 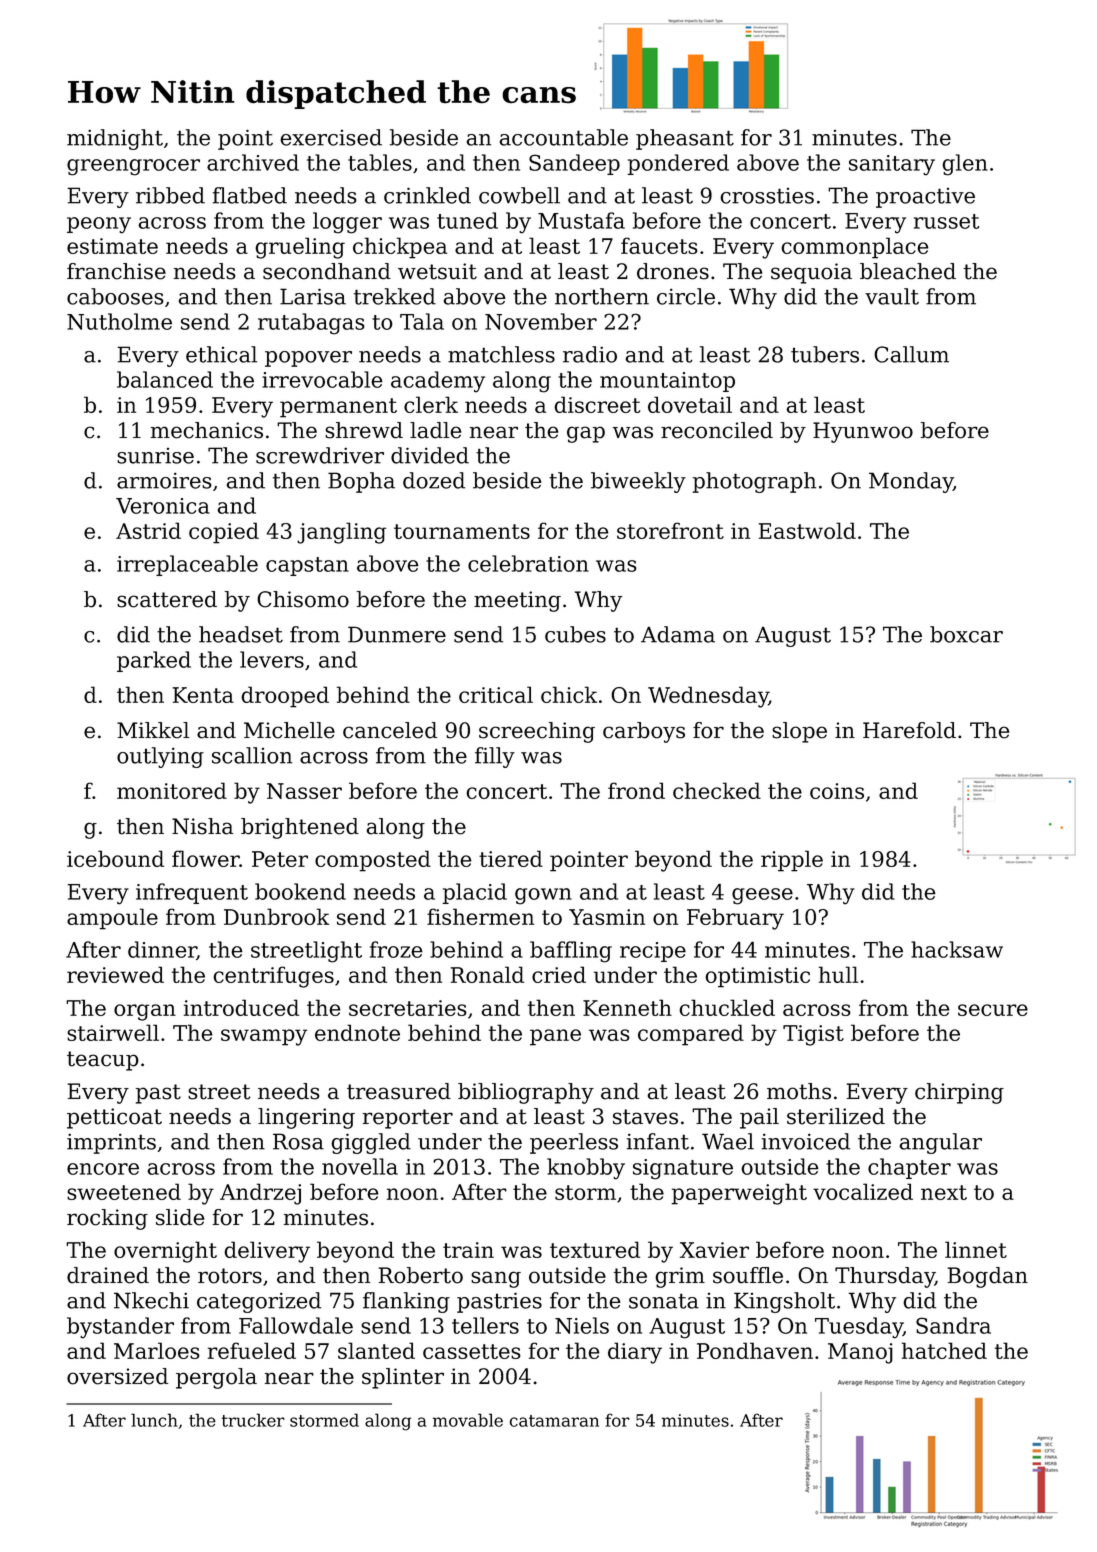 I want to click on hull, so click(x=838, y=974).
